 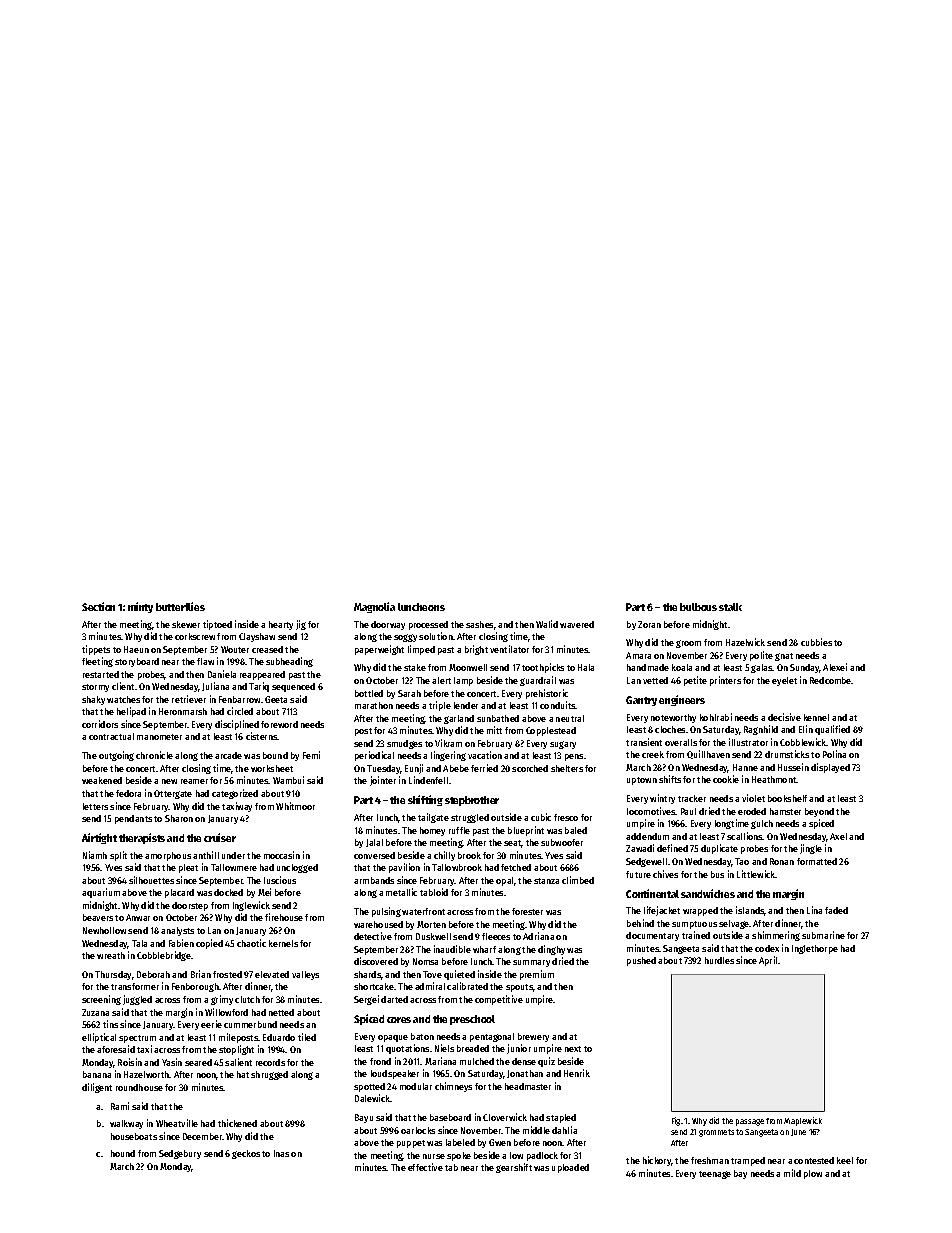 What do you see at coordinates (816, 717) in the screenshot?
I see `kennel` at bounding box center [816, 717].
